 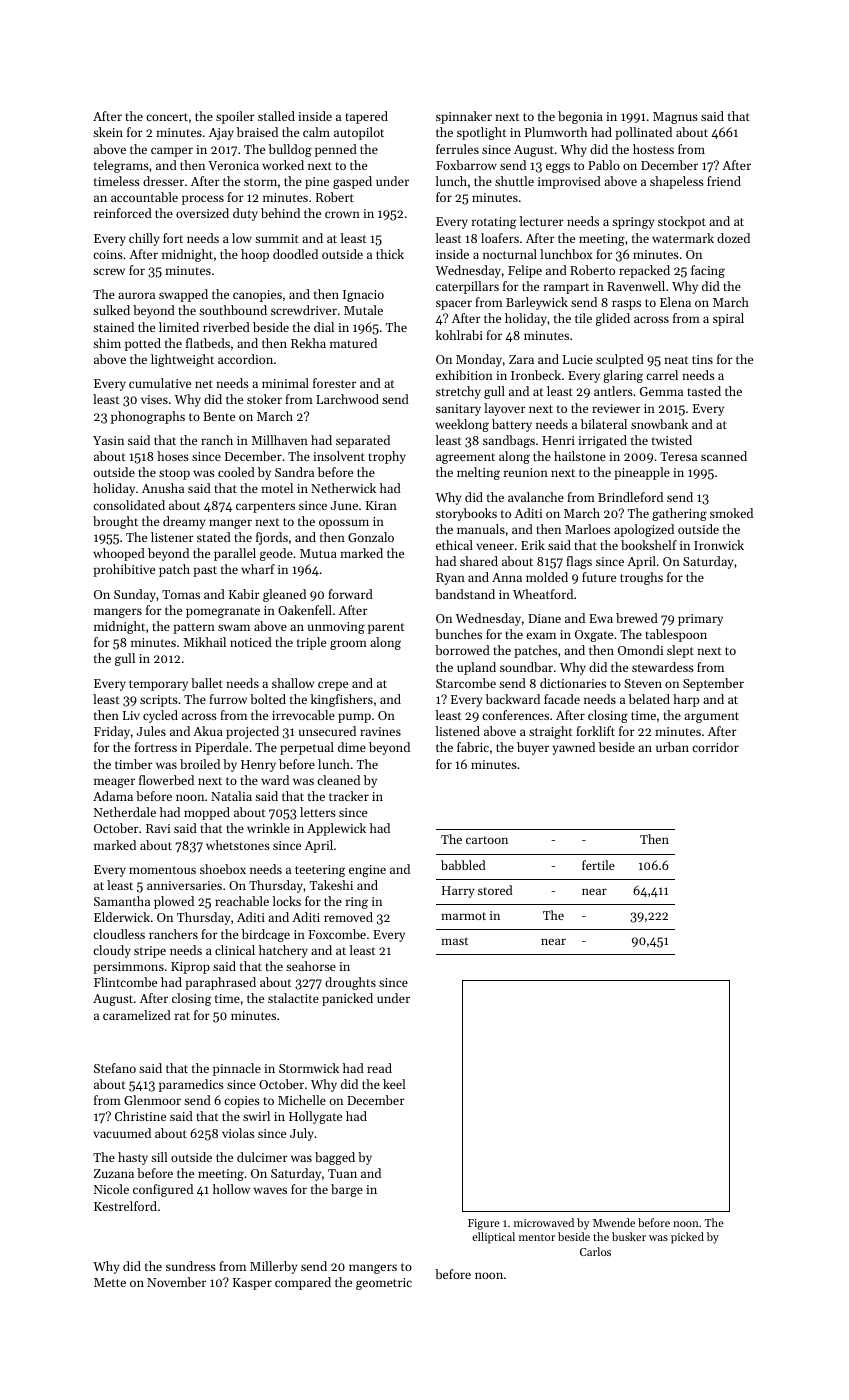 I want to click on Mutua, so click(x=318, y=553).
